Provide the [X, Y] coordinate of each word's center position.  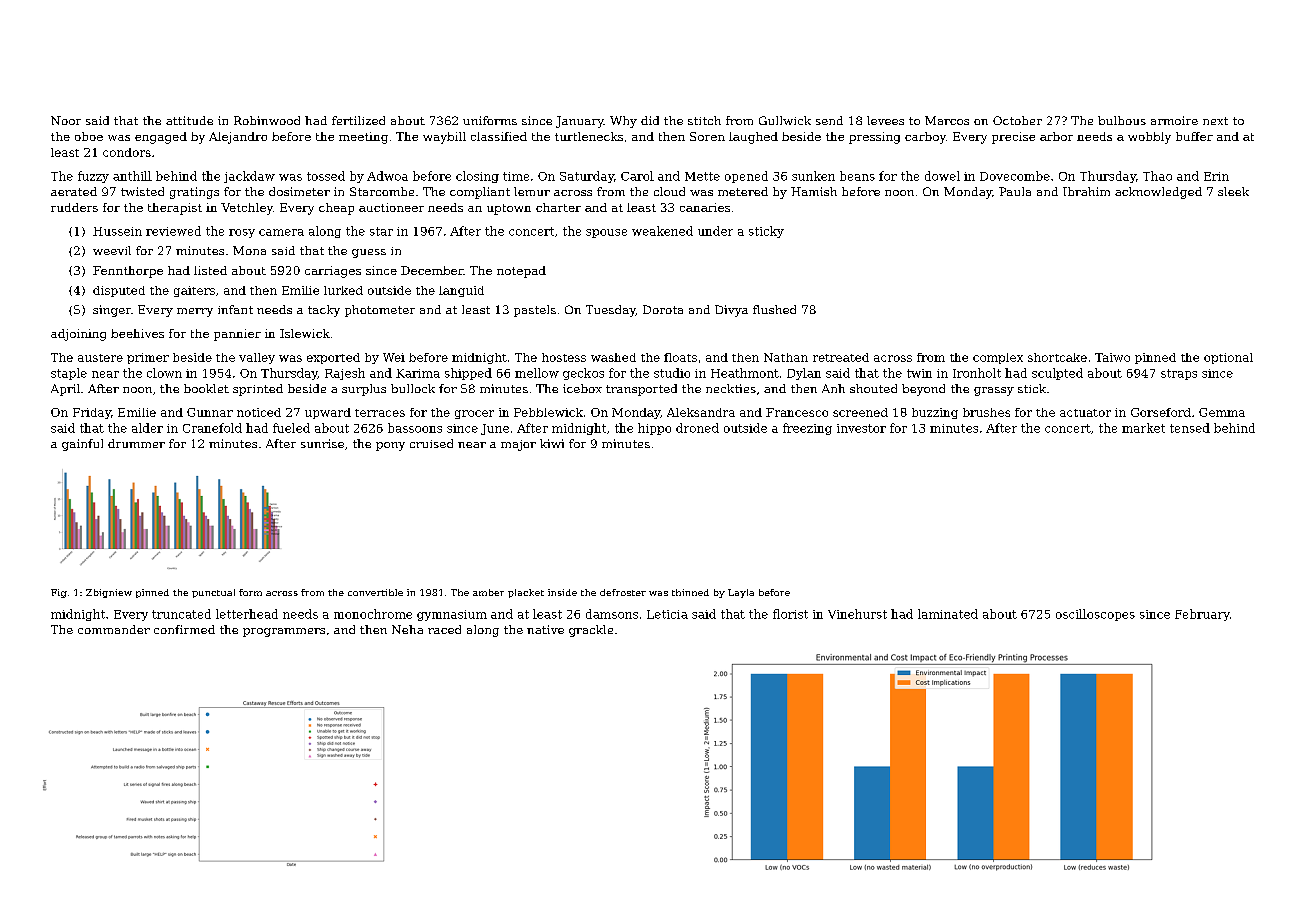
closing [477, 177]
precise [1013, 138]
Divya [731, 311]
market [1143, 428]
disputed [119, 291]
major [518, 445]
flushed [774, 309]
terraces [380, 413]
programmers [284, 632]
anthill [132, 176]
